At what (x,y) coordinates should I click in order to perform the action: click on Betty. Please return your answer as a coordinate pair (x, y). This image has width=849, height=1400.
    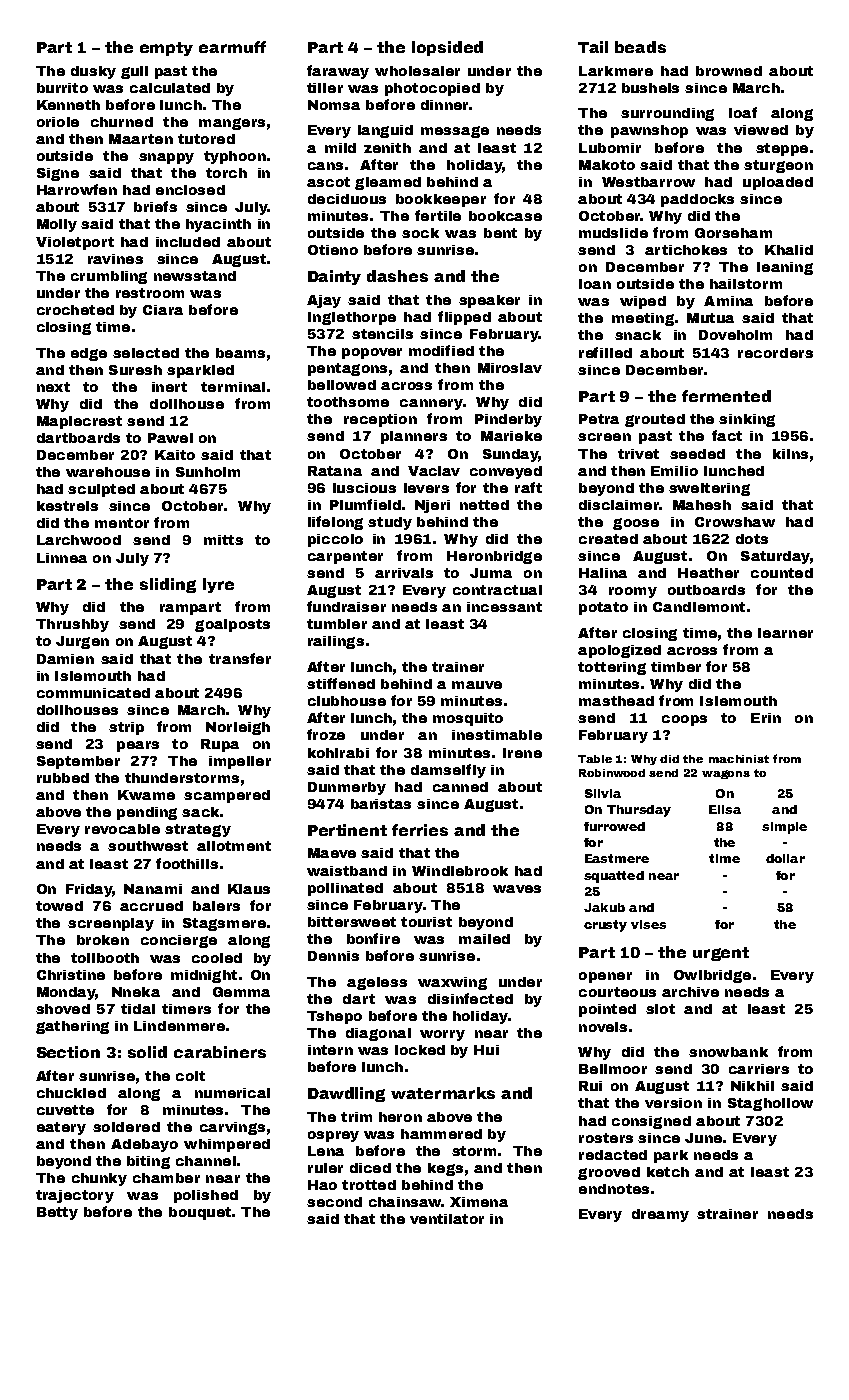
    Looking at the image, I should click on (57, 1213).
